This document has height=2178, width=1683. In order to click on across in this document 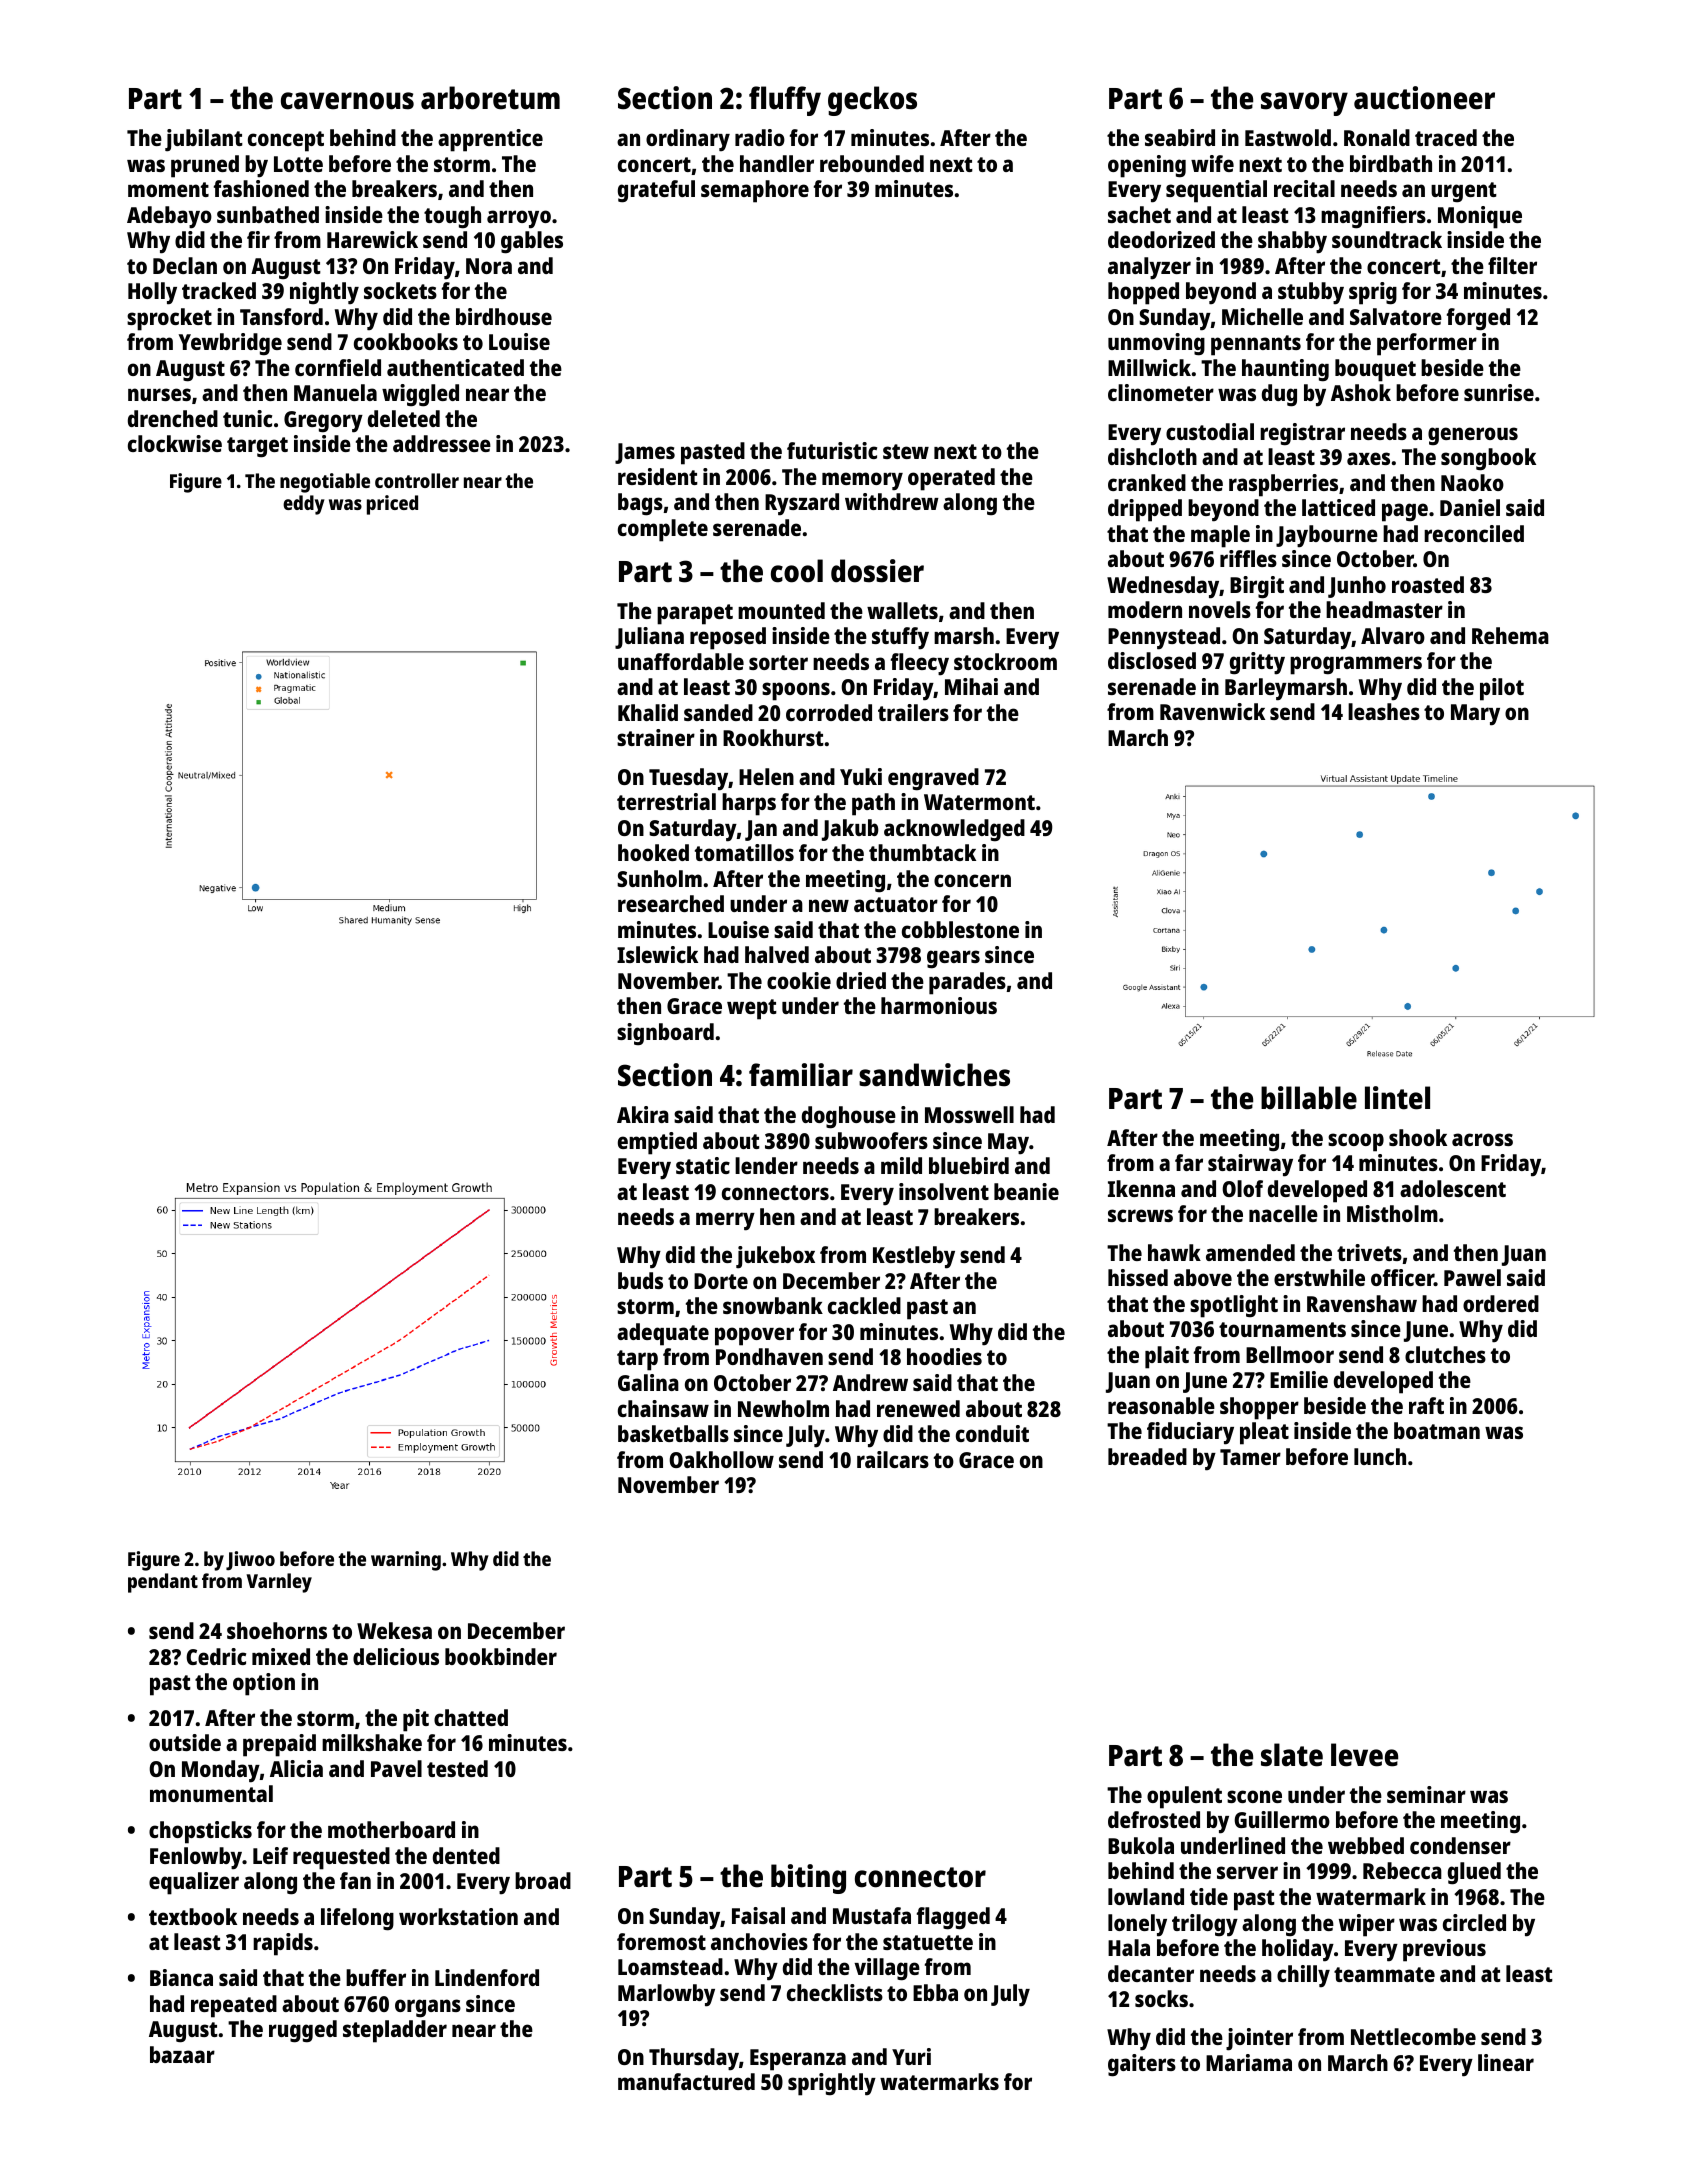, I will do `click(1482, 1139)`.
